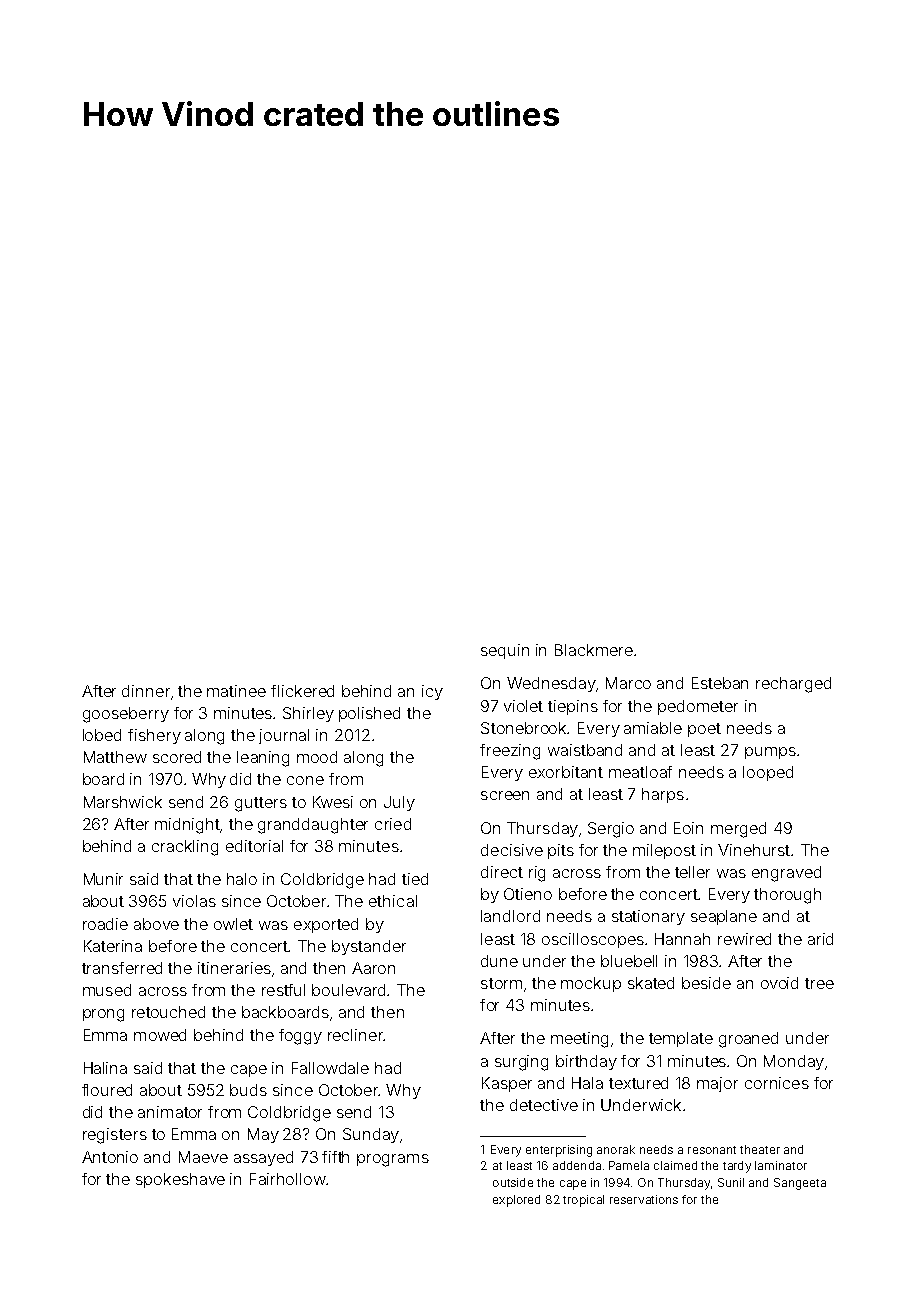 This screenshot has height=1308, width=924. What do you see at coordinates (180, 1180) in the screenshot?
I see `spokeshave` at bounding box center [180, 1180].
